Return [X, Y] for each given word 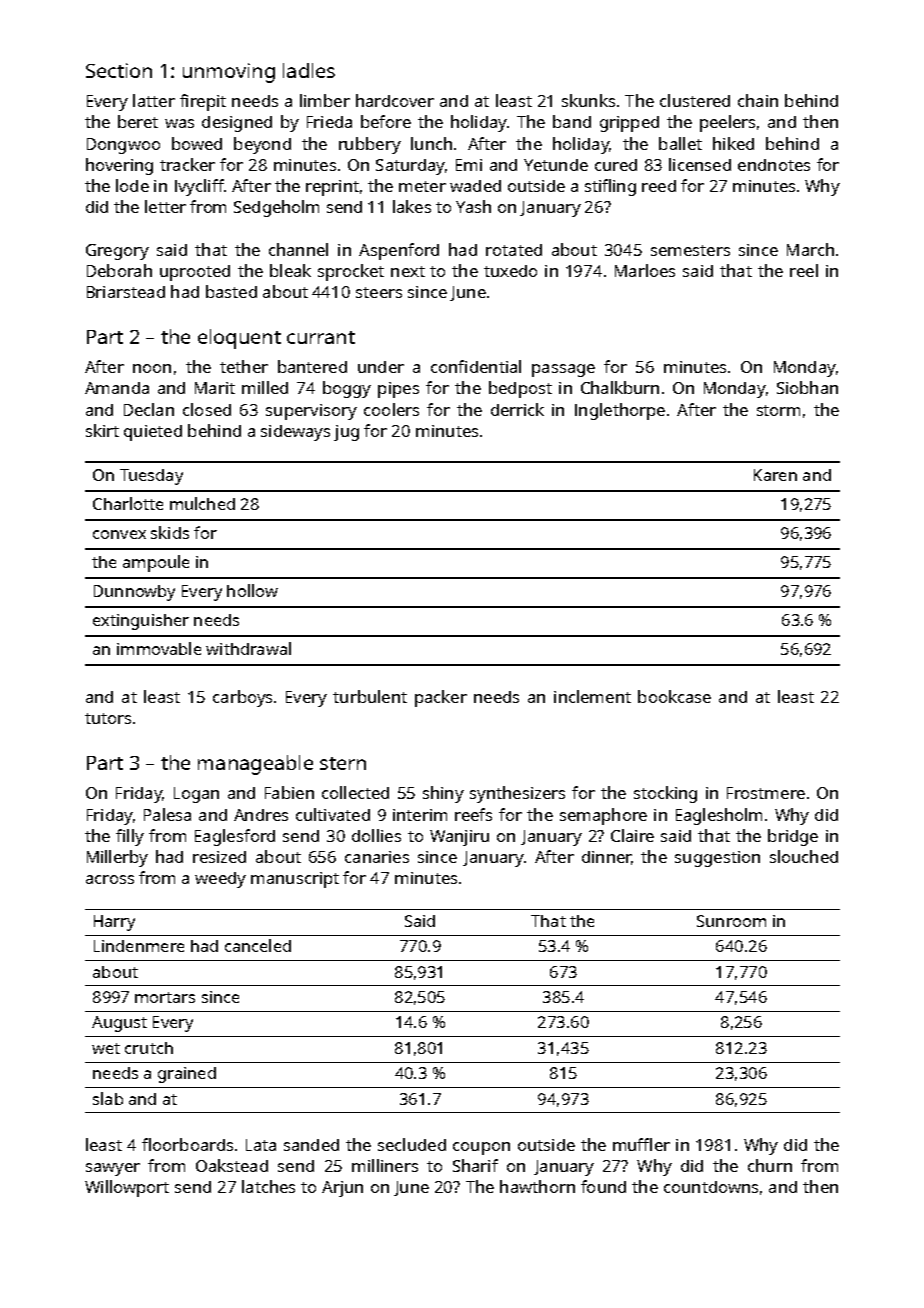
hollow [252, 590]
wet [106, 1048]
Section [119, 70]
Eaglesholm [719, 816]
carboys [242, 698]
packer [441, 698]
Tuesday [151, 477]
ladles [309, 70]
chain [758, 100]
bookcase [674, 696]
